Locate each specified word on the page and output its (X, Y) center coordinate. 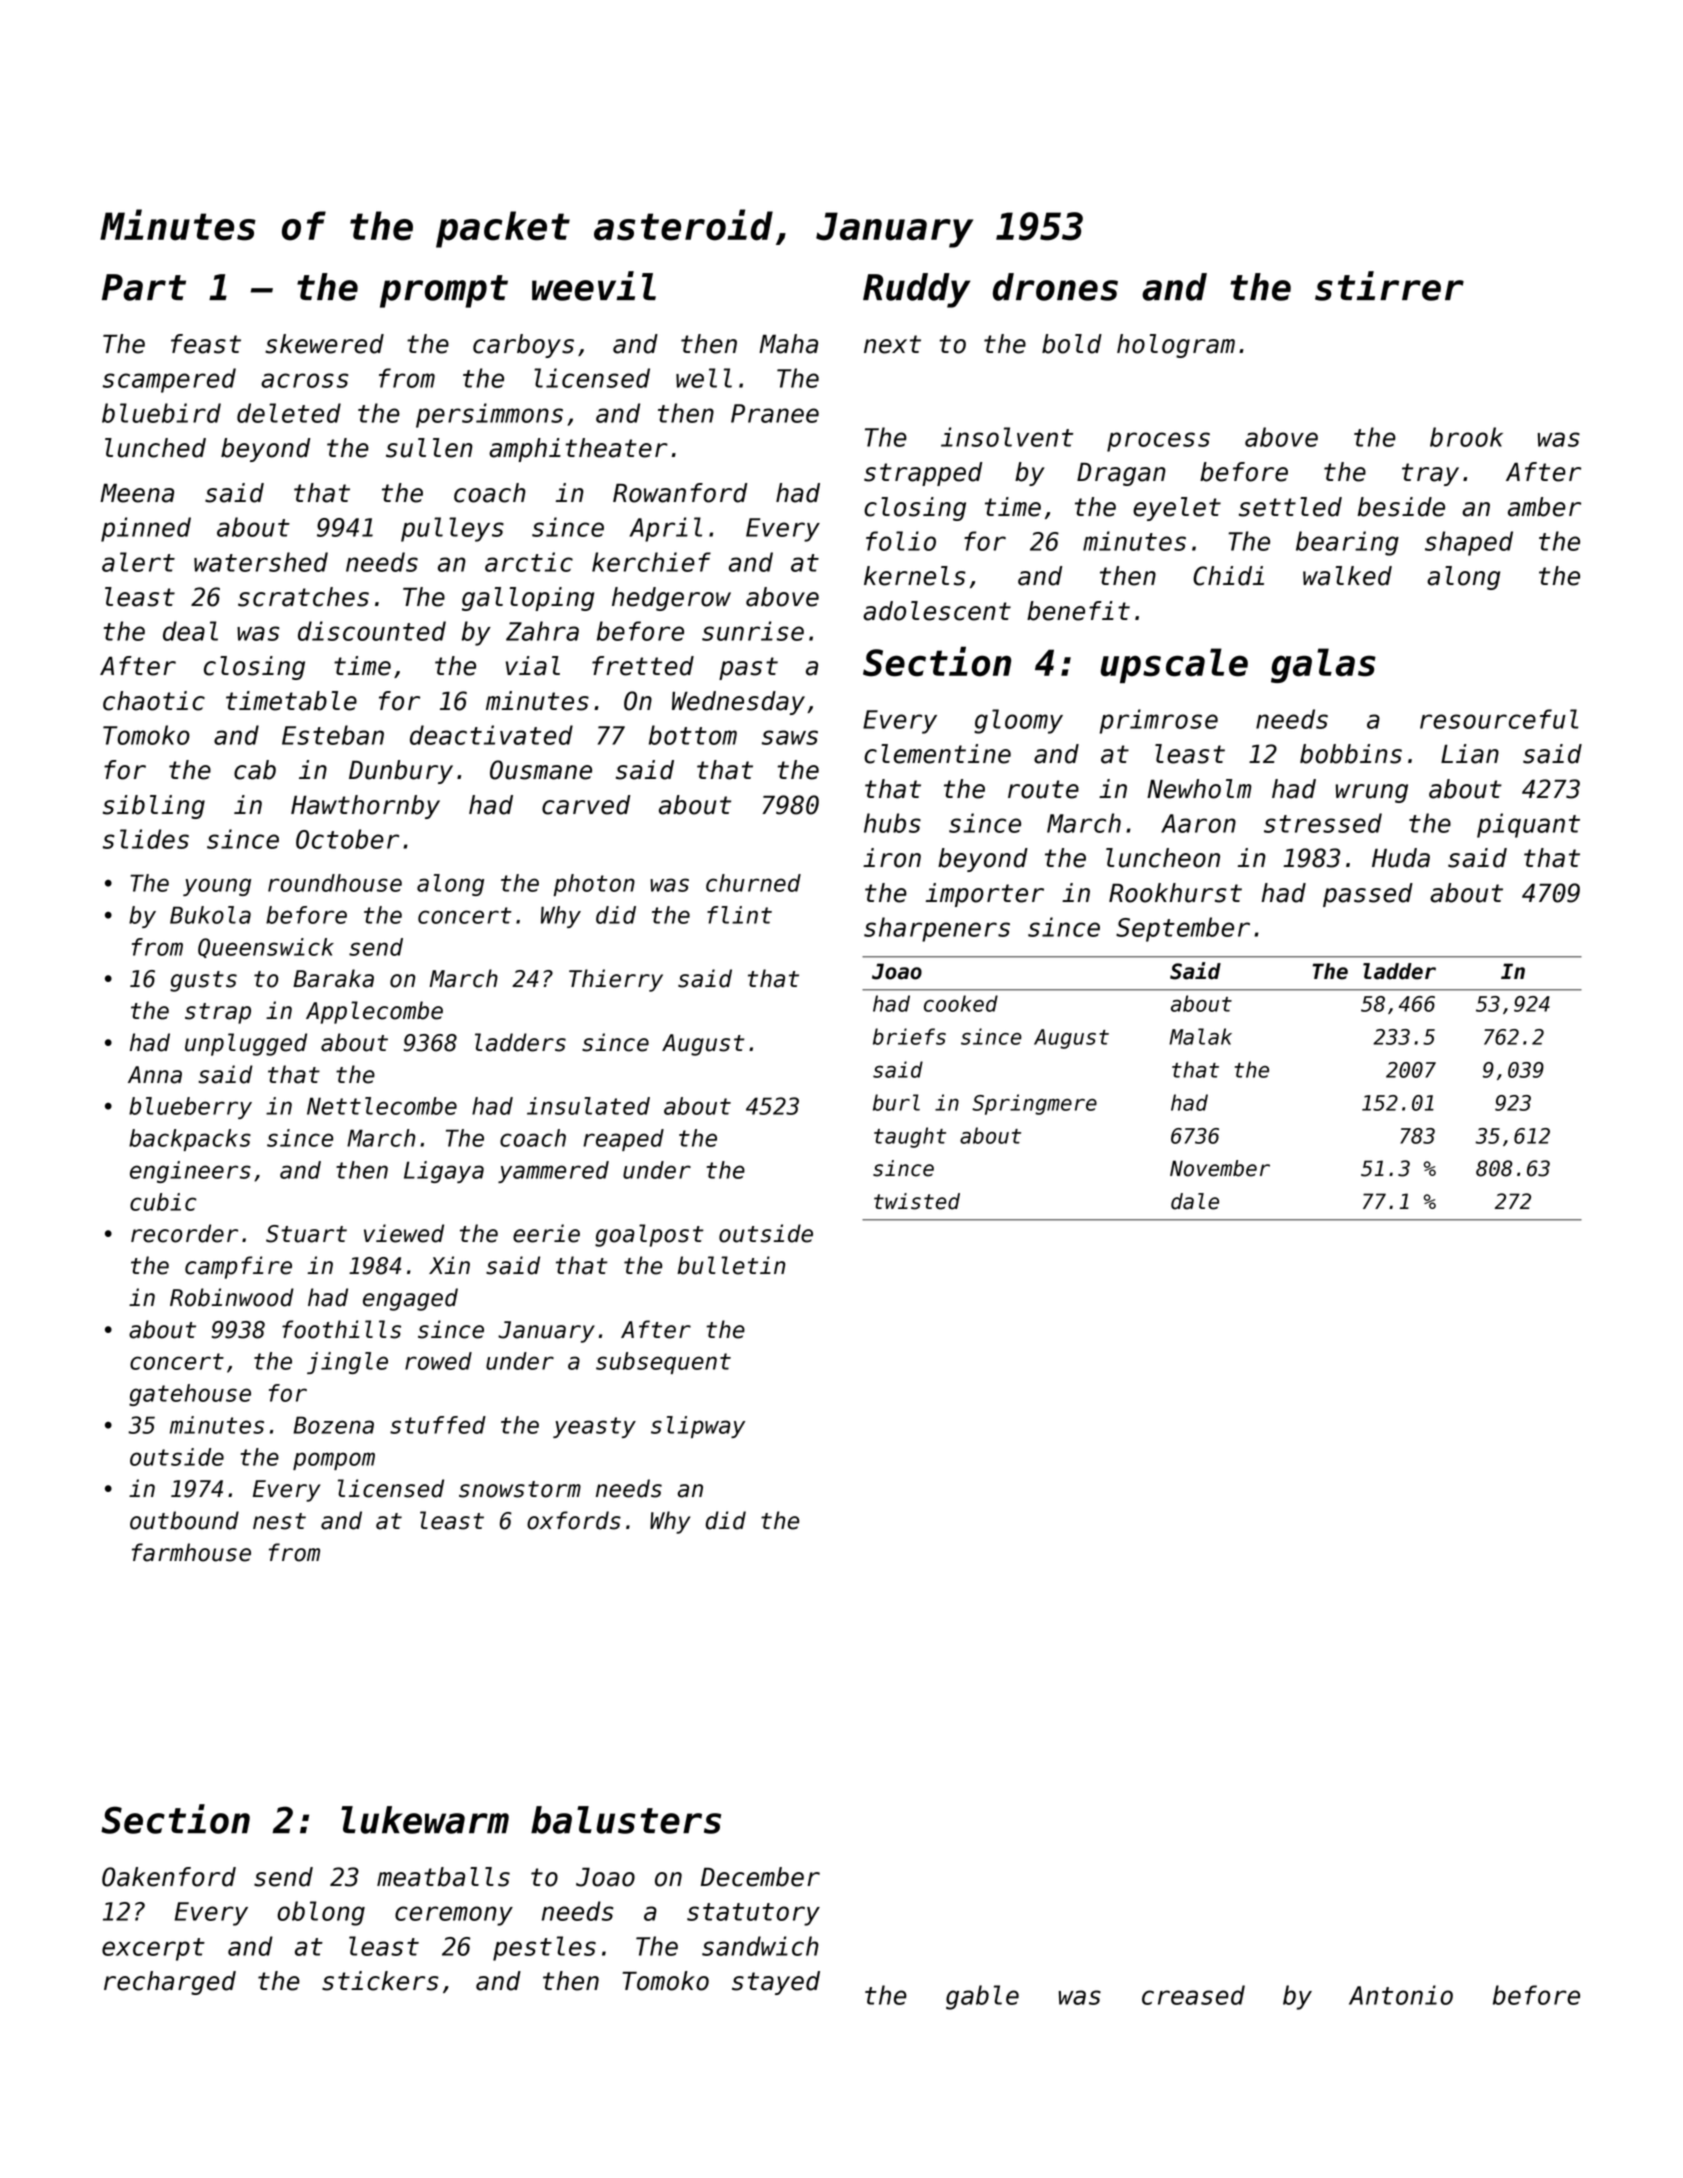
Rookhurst (1175, 893)
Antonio (1401, 1995)
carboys (523, 346)
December (760, 1877)
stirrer (1389, 286)
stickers (380, 1981)
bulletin (731, 1265)
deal (190, 631)
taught (910, 1137)
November (1220, 1168)
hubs (892, 823)
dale (1195, 1201)
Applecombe (374, 1012)
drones (1055, 287)
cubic (163, 1202)
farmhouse (191, 1552)
